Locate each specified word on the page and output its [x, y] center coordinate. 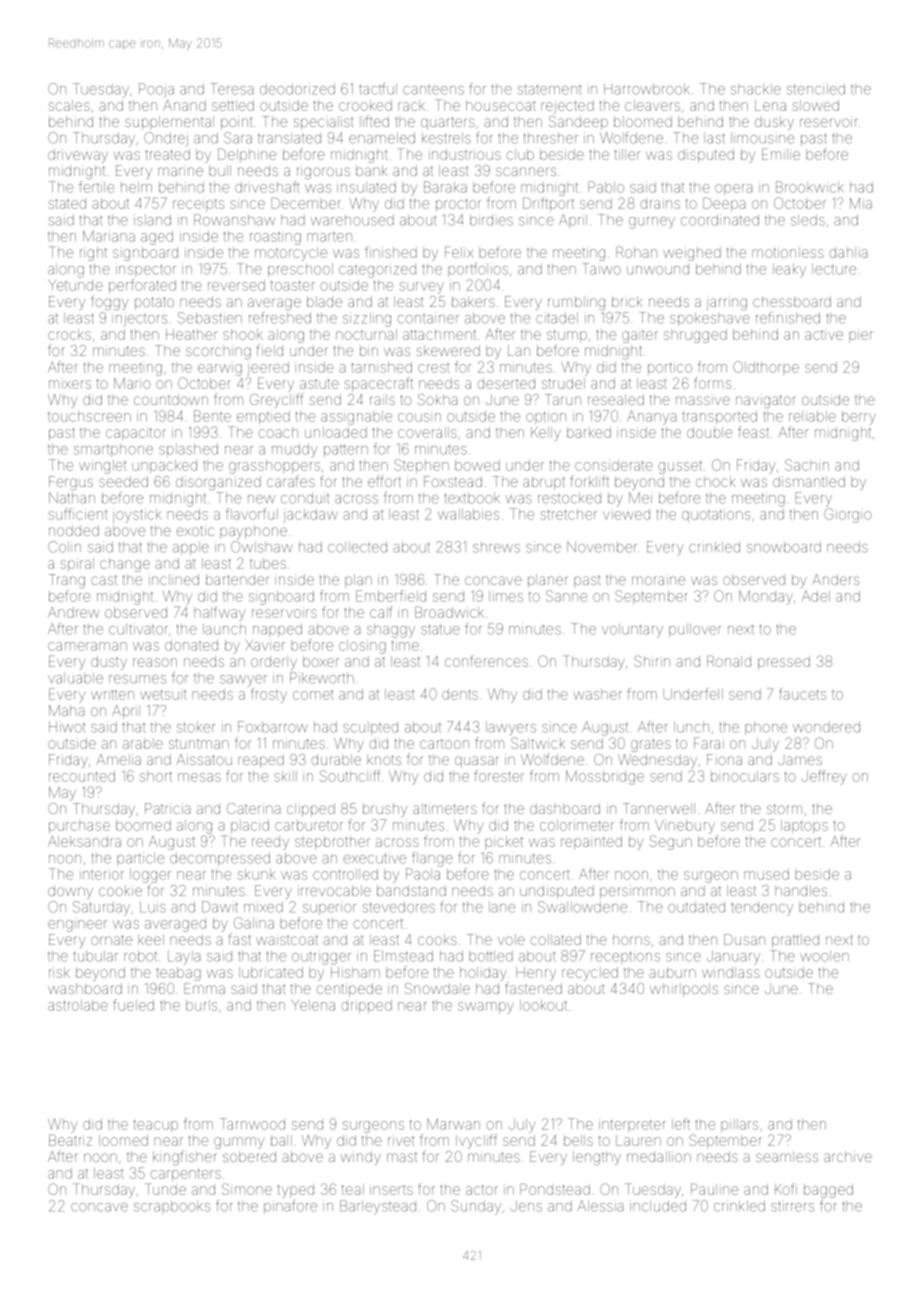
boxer [321, 661]
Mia [861, 203]
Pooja [156, 90]
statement [550, 89]
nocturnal [366, 334]
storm [784, 809]
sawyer [243, 681]
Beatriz [70, 1140]
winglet [103, 467]
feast [753, 432]
